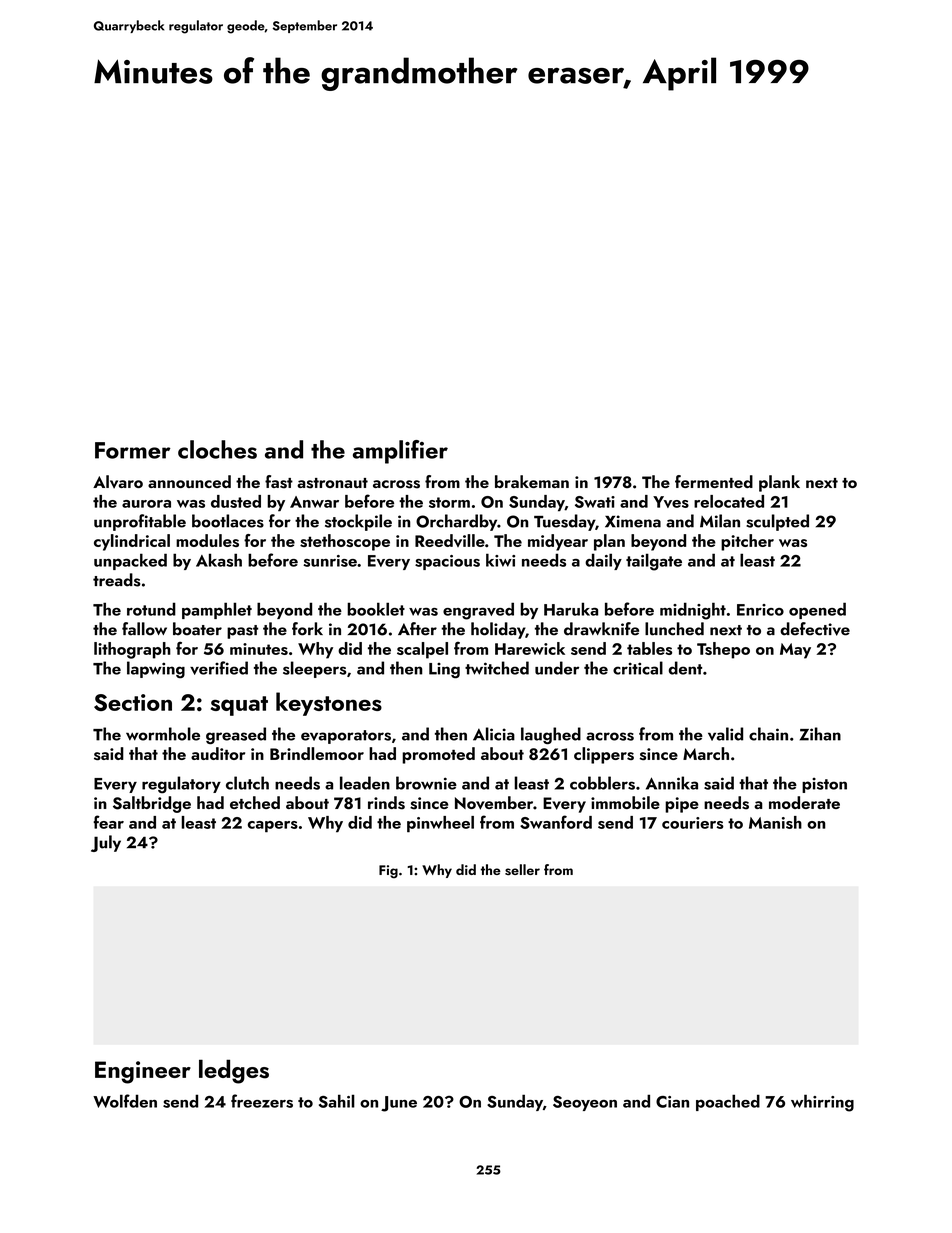 Image resolution: width=952 pixels, height=1233 pixels. I want to click on Fig, so click(388, 872).
